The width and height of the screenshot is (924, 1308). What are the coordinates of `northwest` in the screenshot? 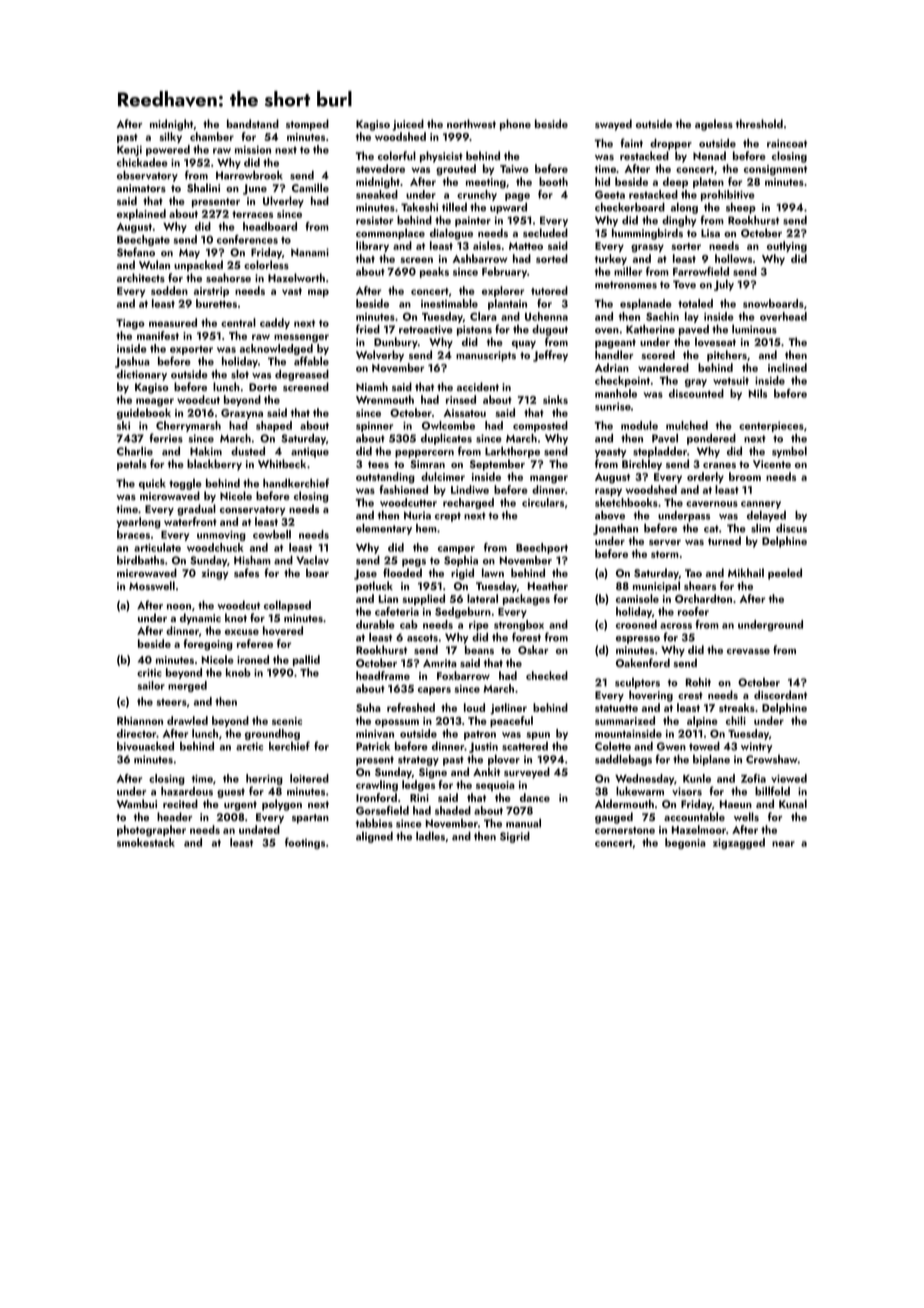 It's located at (471, 123).
